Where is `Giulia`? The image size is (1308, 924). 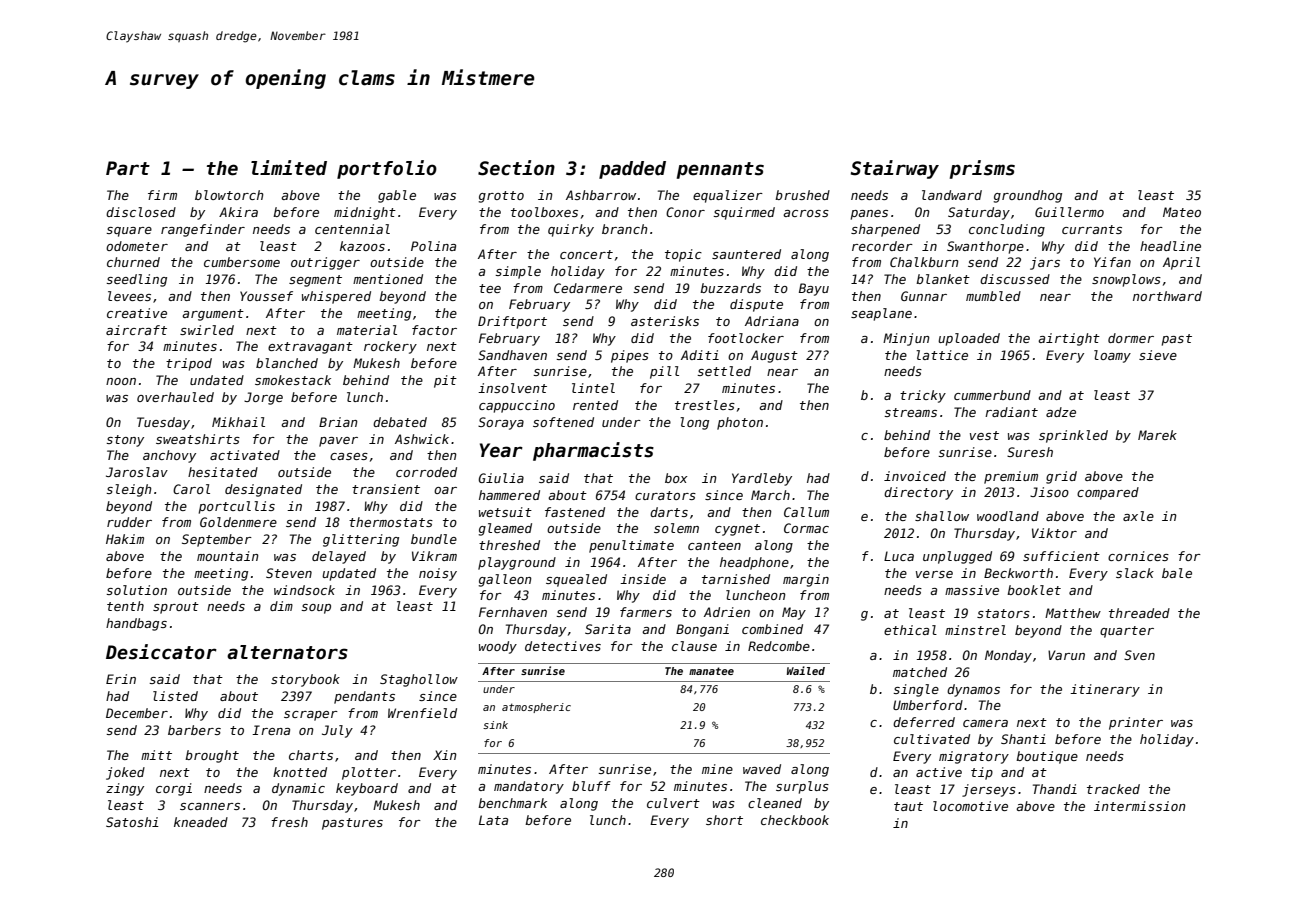 Giulia is located at coordinates (501, 478).
